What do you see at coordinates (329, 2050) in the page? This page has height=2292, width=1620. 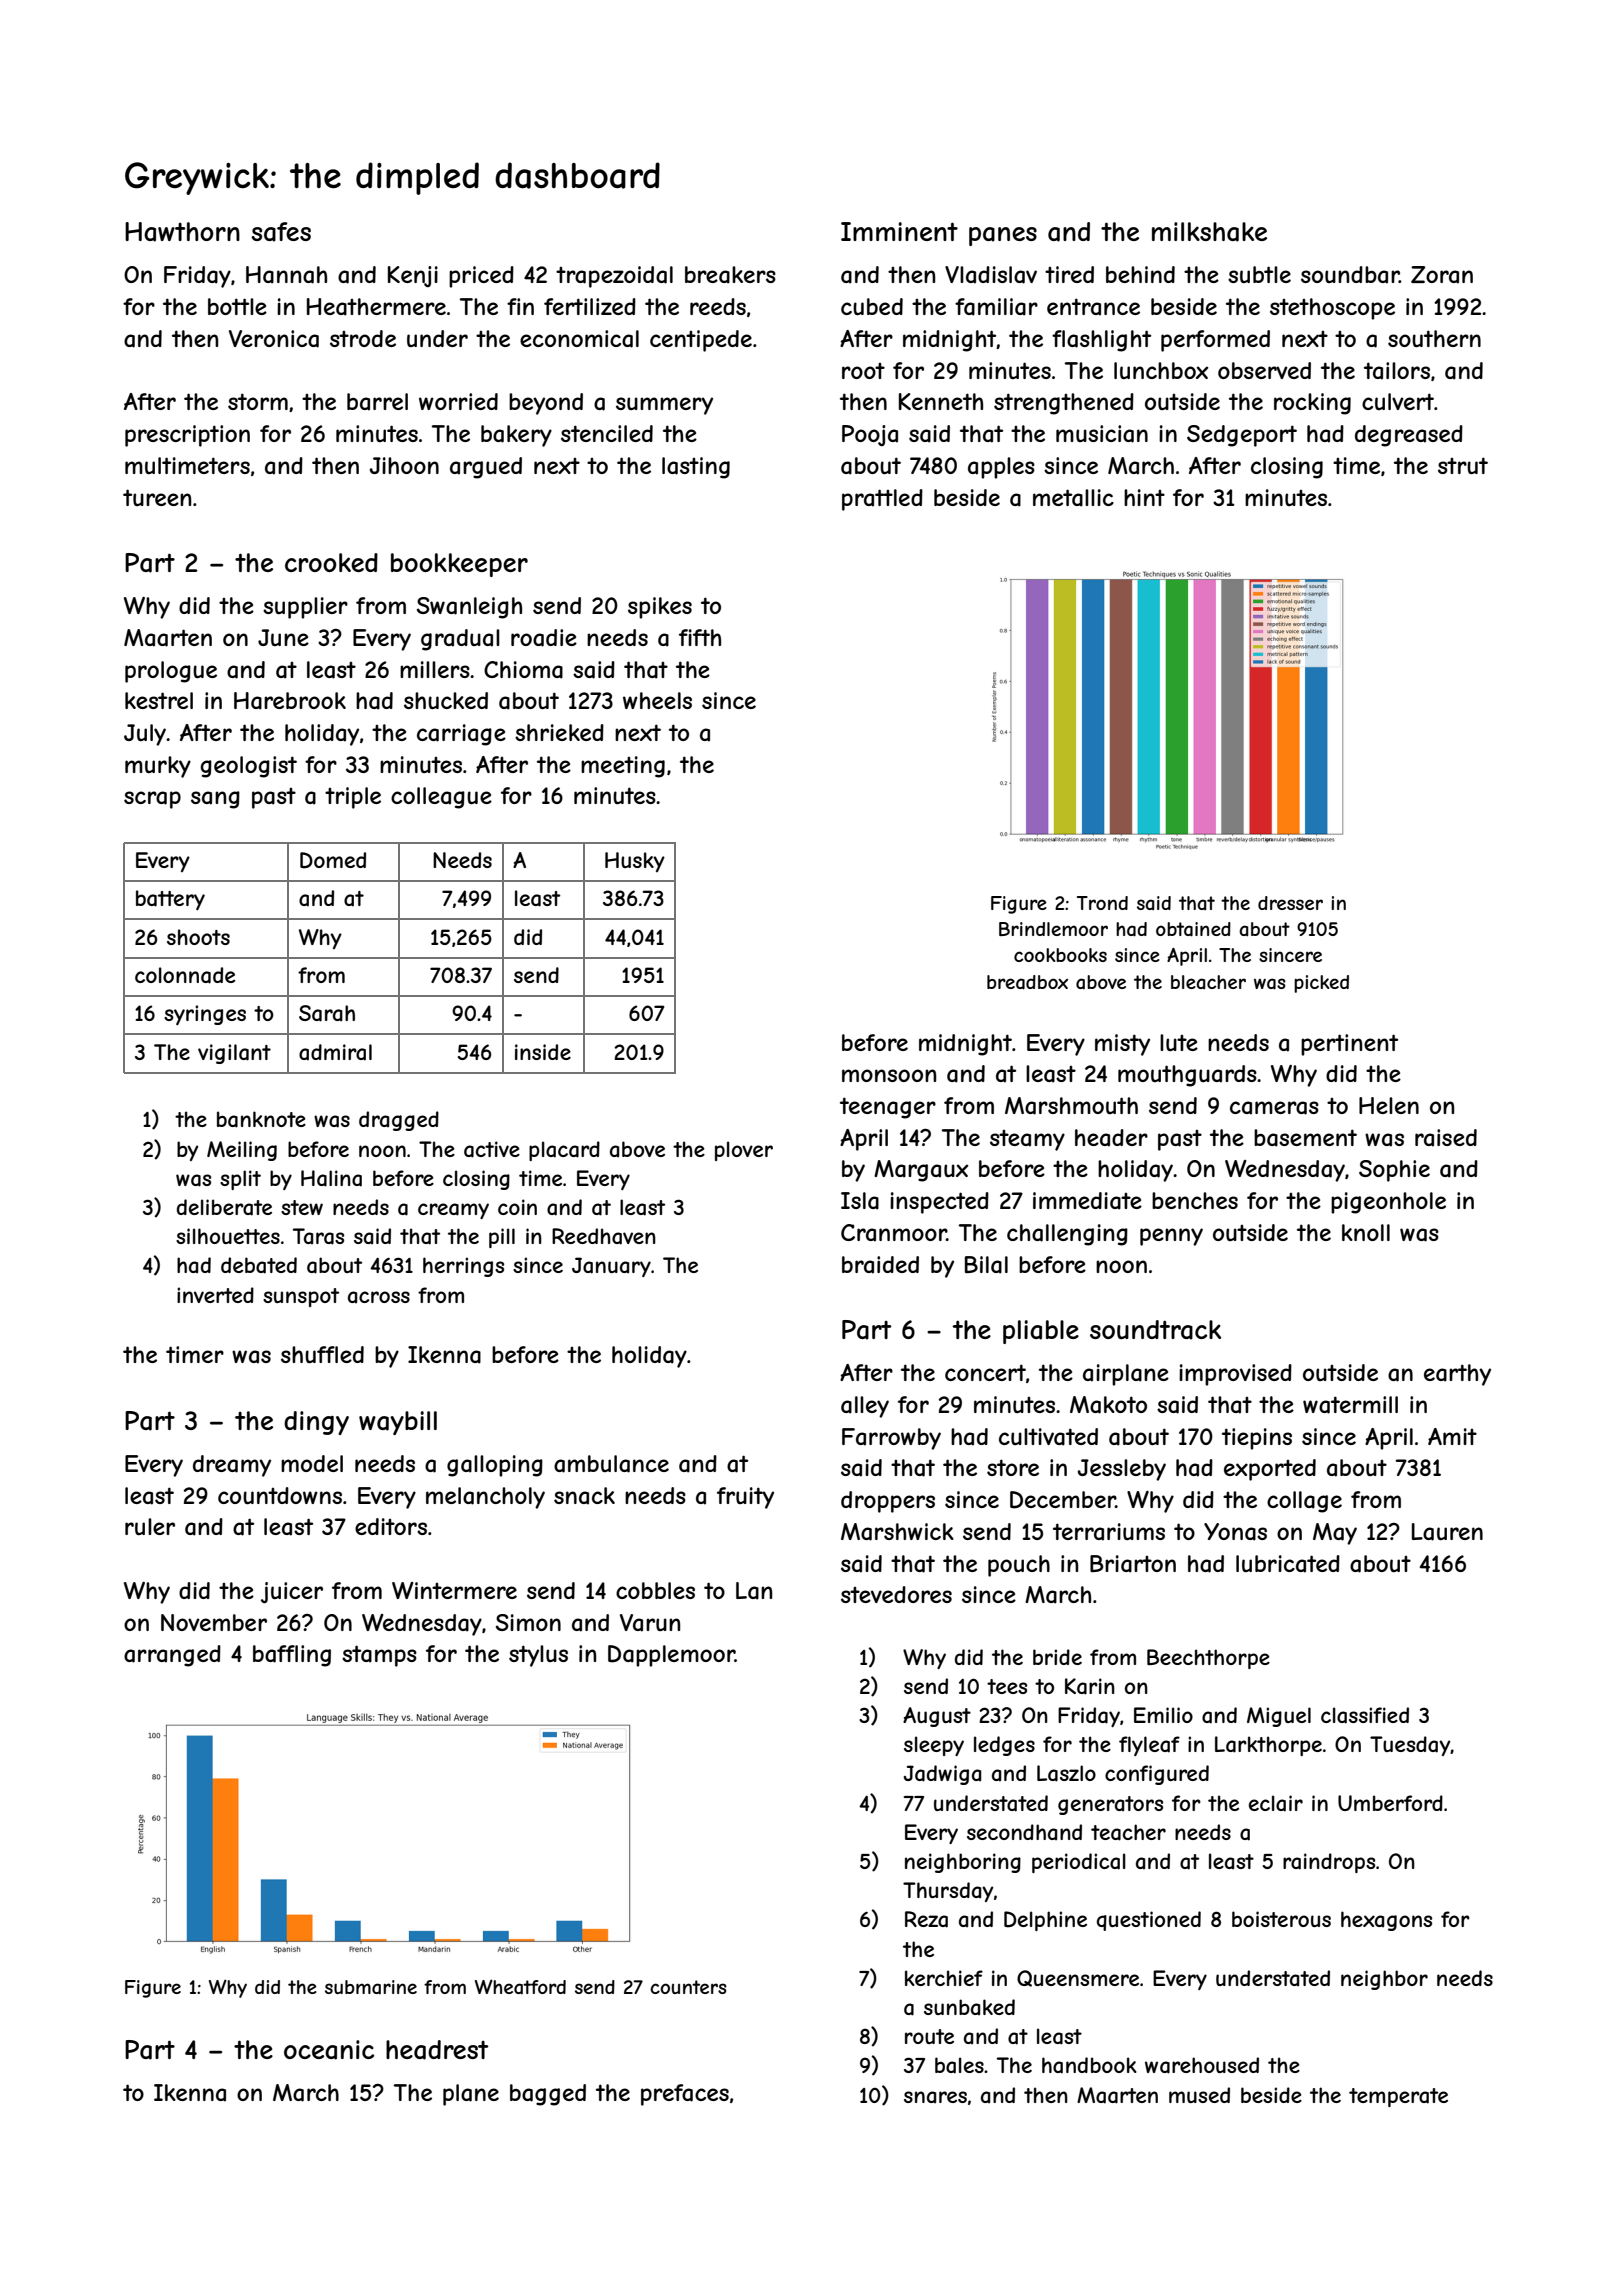 I see `oceanic` at bounding box center [329, 2050].
